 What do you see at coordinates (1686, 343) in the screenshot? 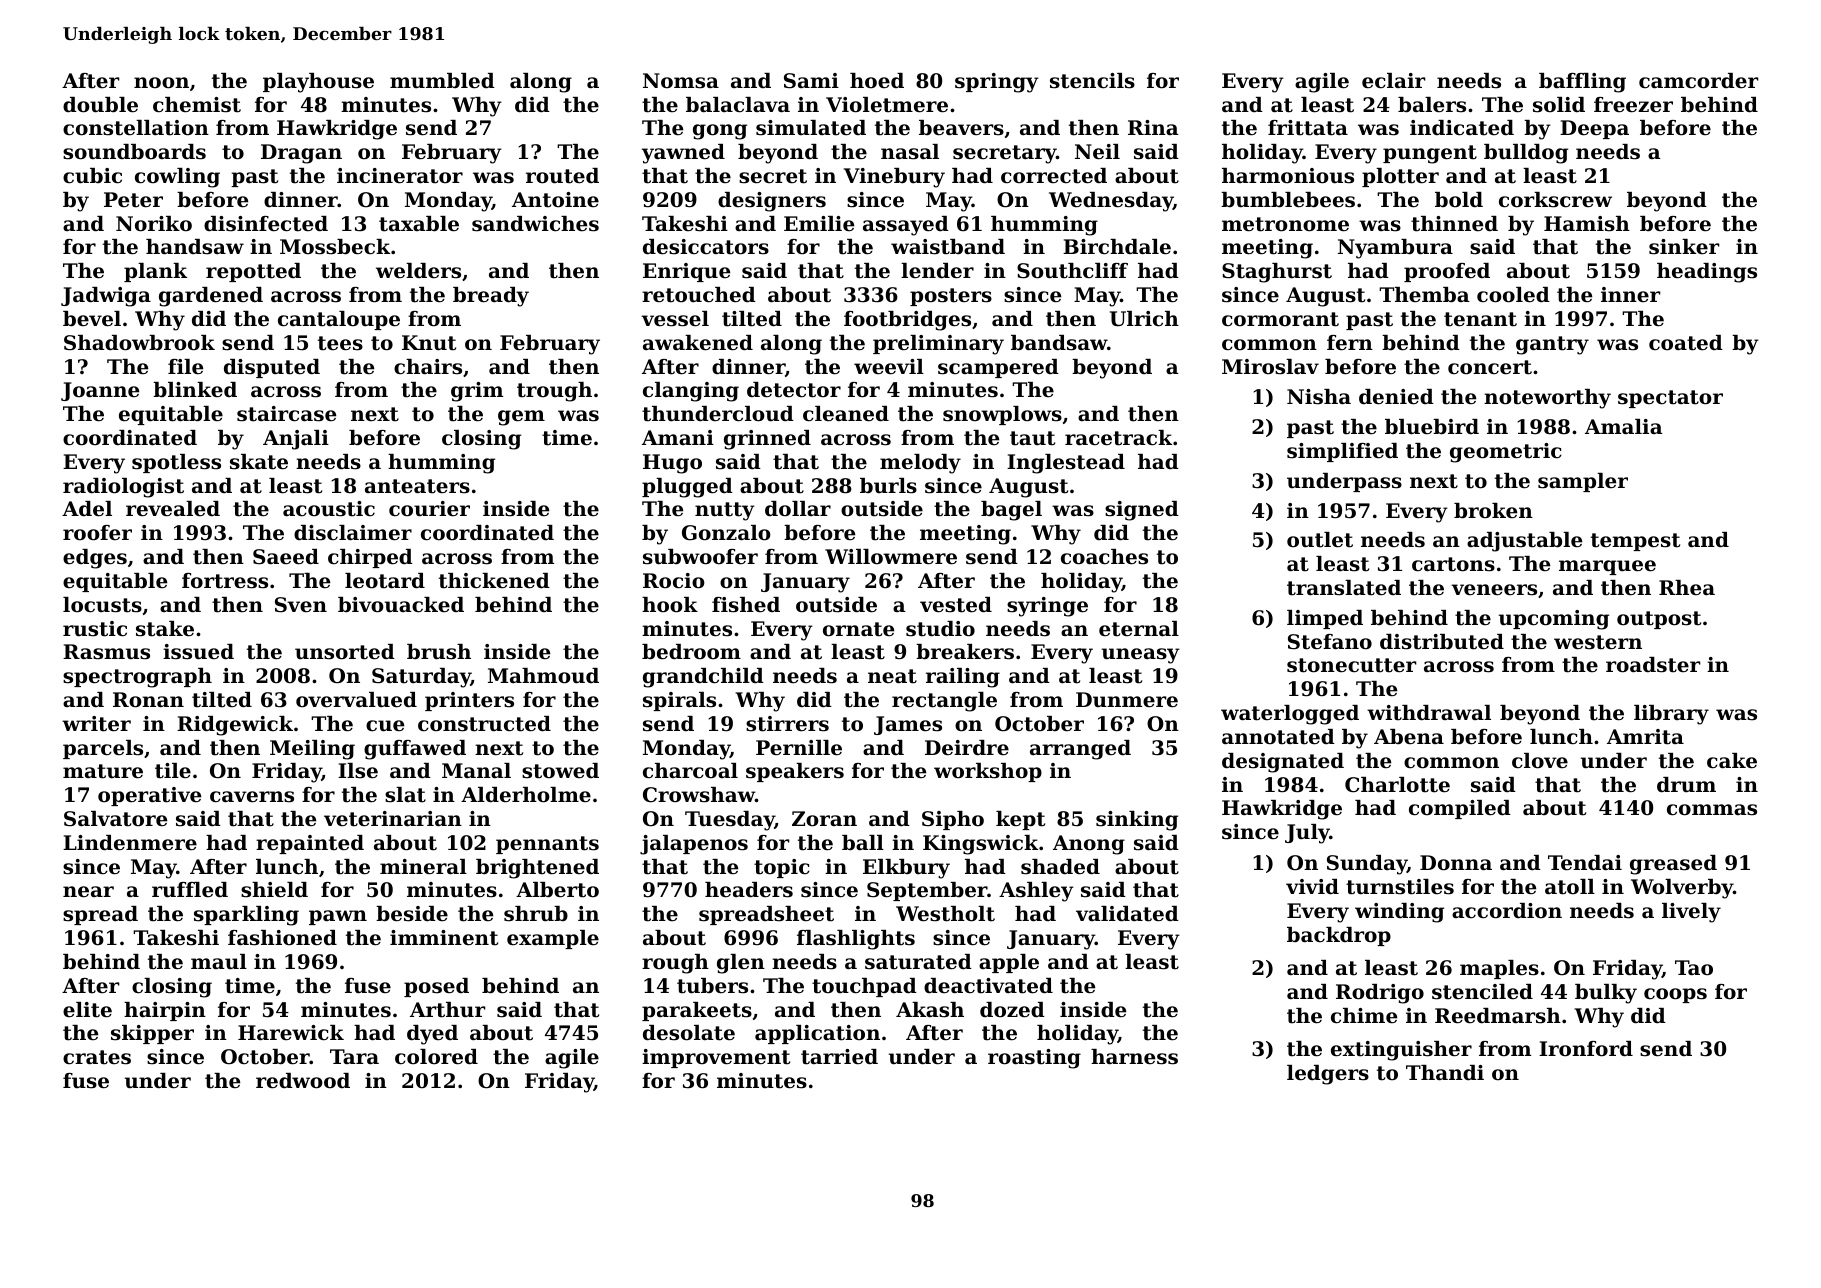
I see `coated` at bounding box center [1686, 343].
